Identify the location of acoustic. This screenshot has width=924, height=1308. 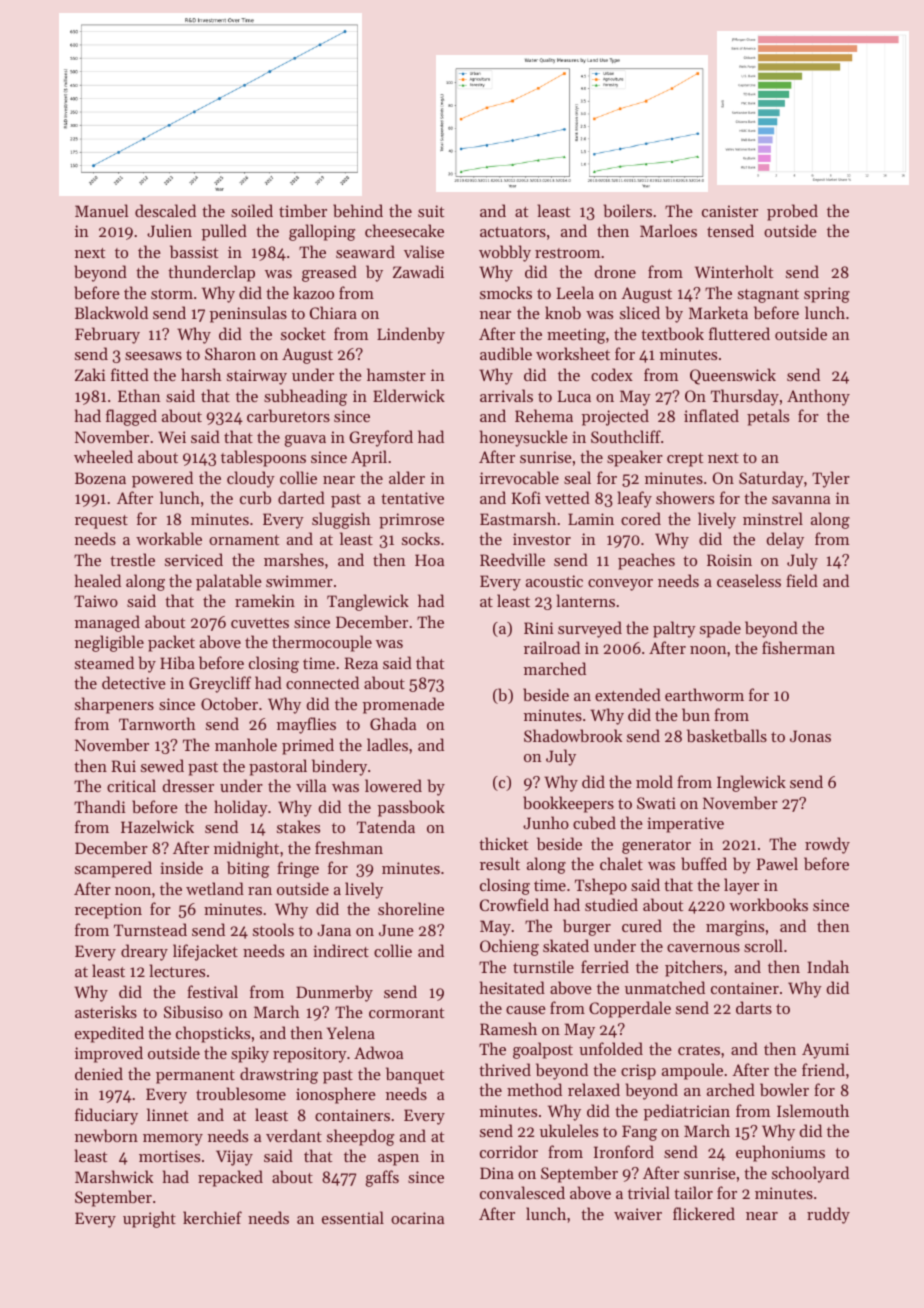
(554, 581).
